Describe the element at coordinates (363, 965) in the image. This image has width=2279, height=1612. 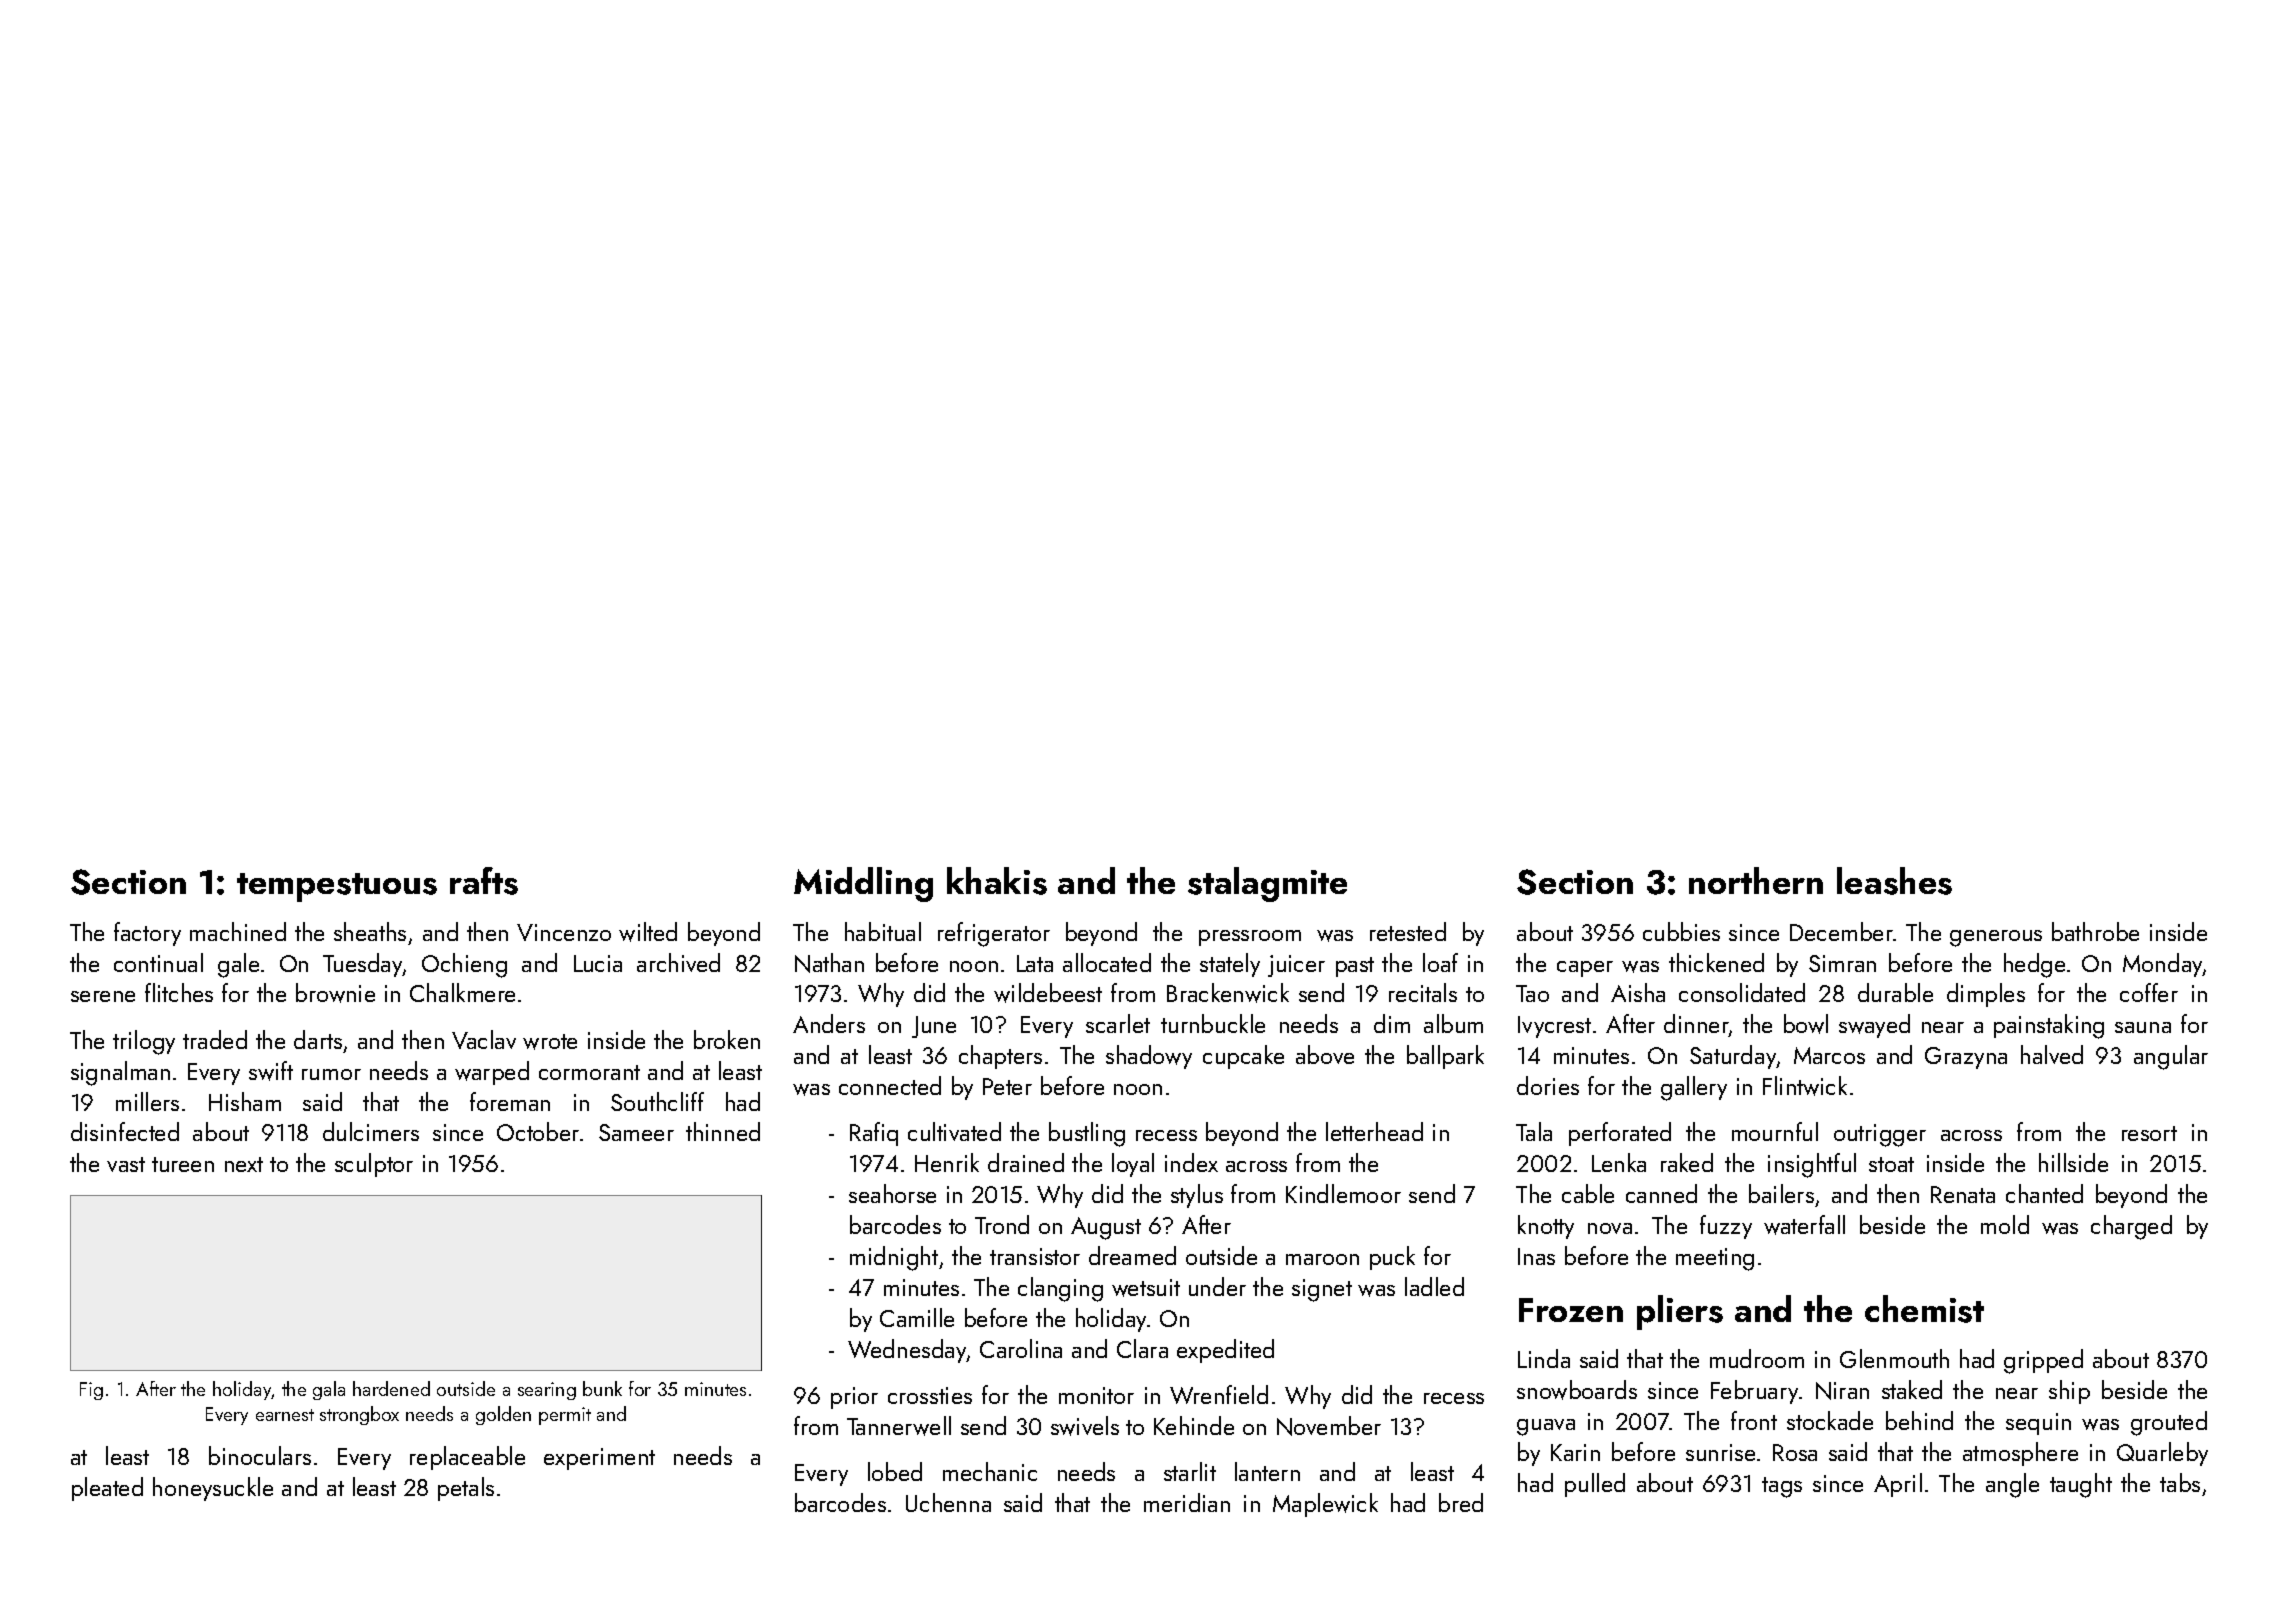
I see `Tuesday` at that location.
